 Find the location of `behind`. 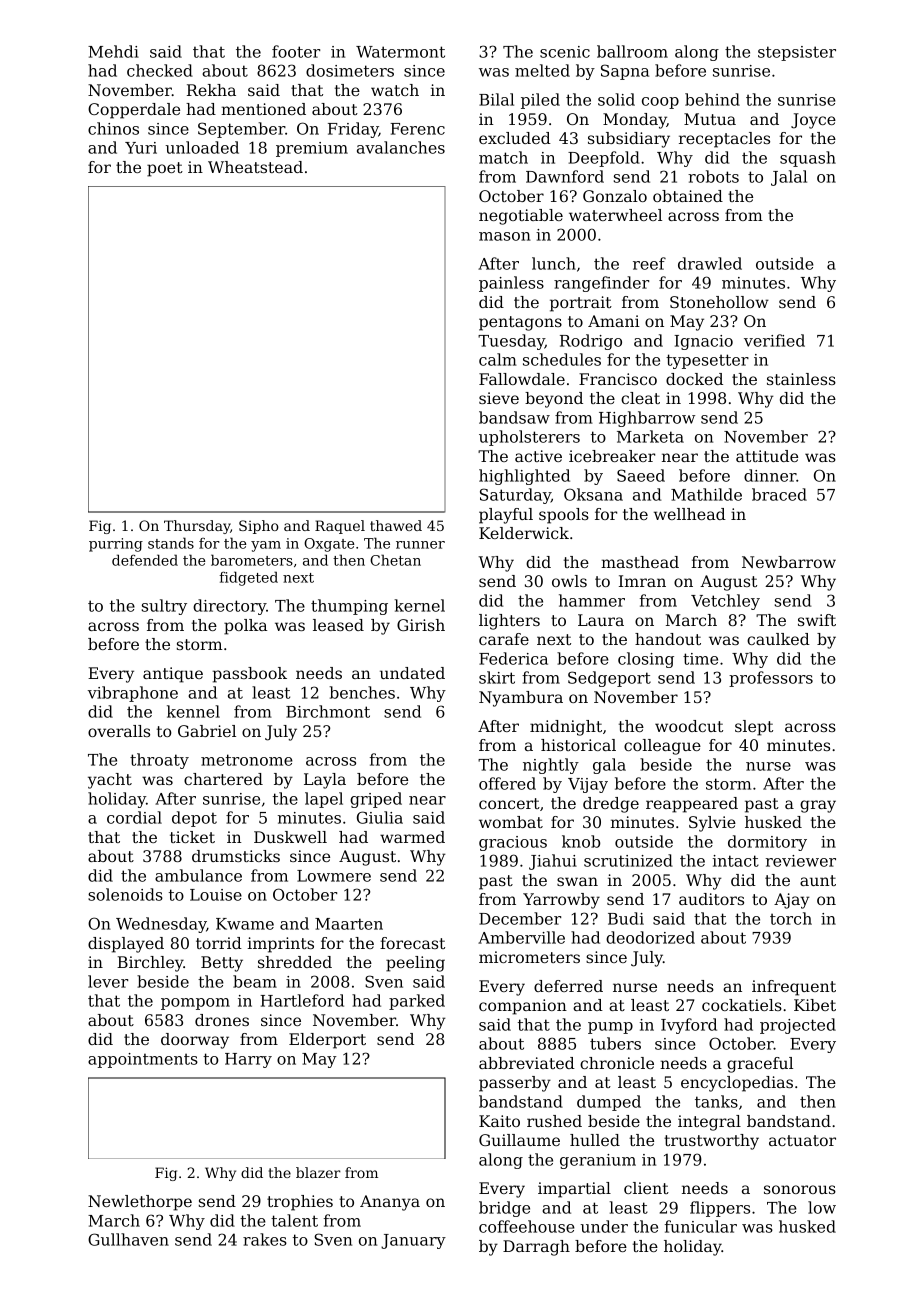

behind is located at coordinates (712, 99).
